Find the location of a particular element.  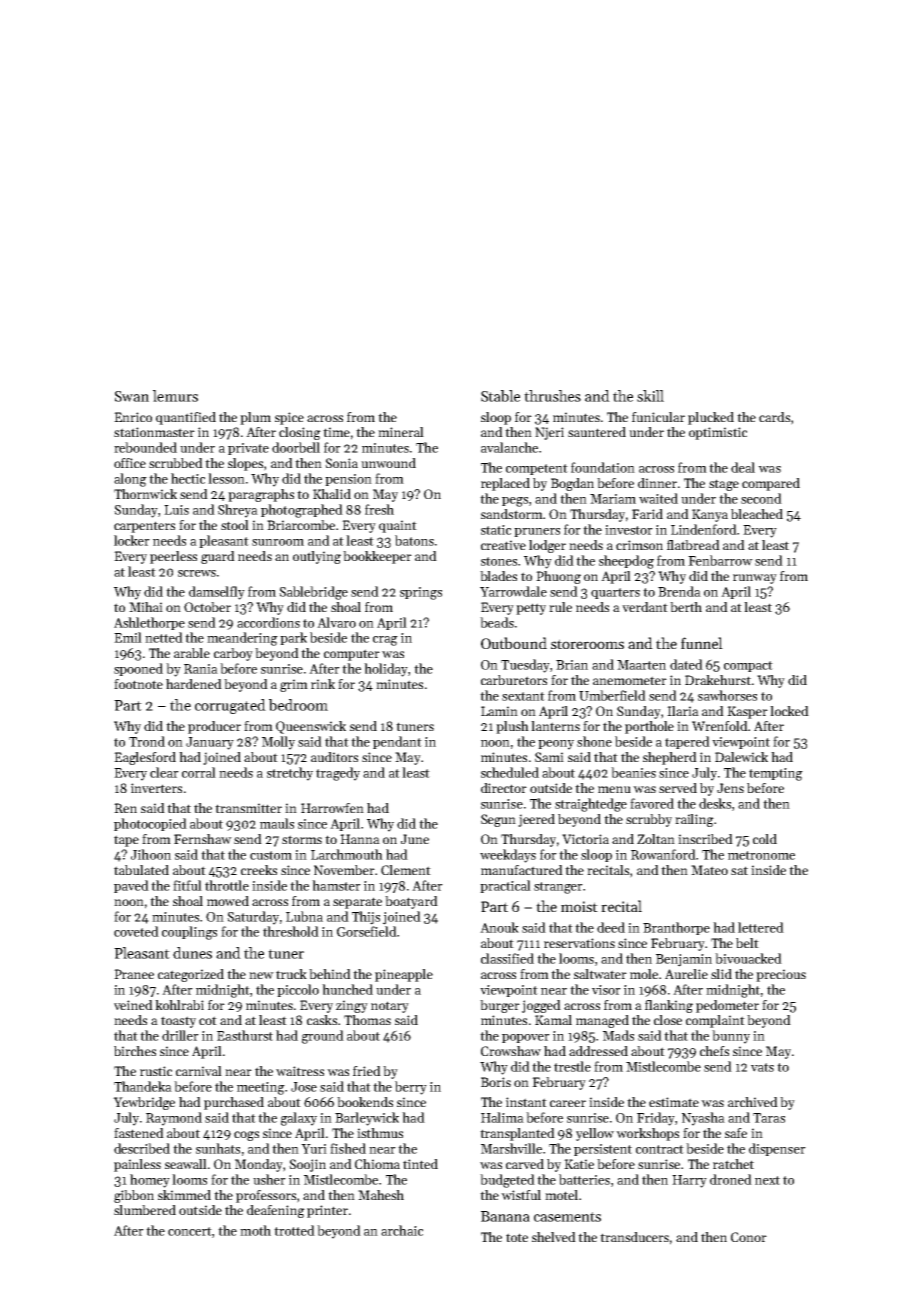

rebounded is located at coordinates (145, 447).
